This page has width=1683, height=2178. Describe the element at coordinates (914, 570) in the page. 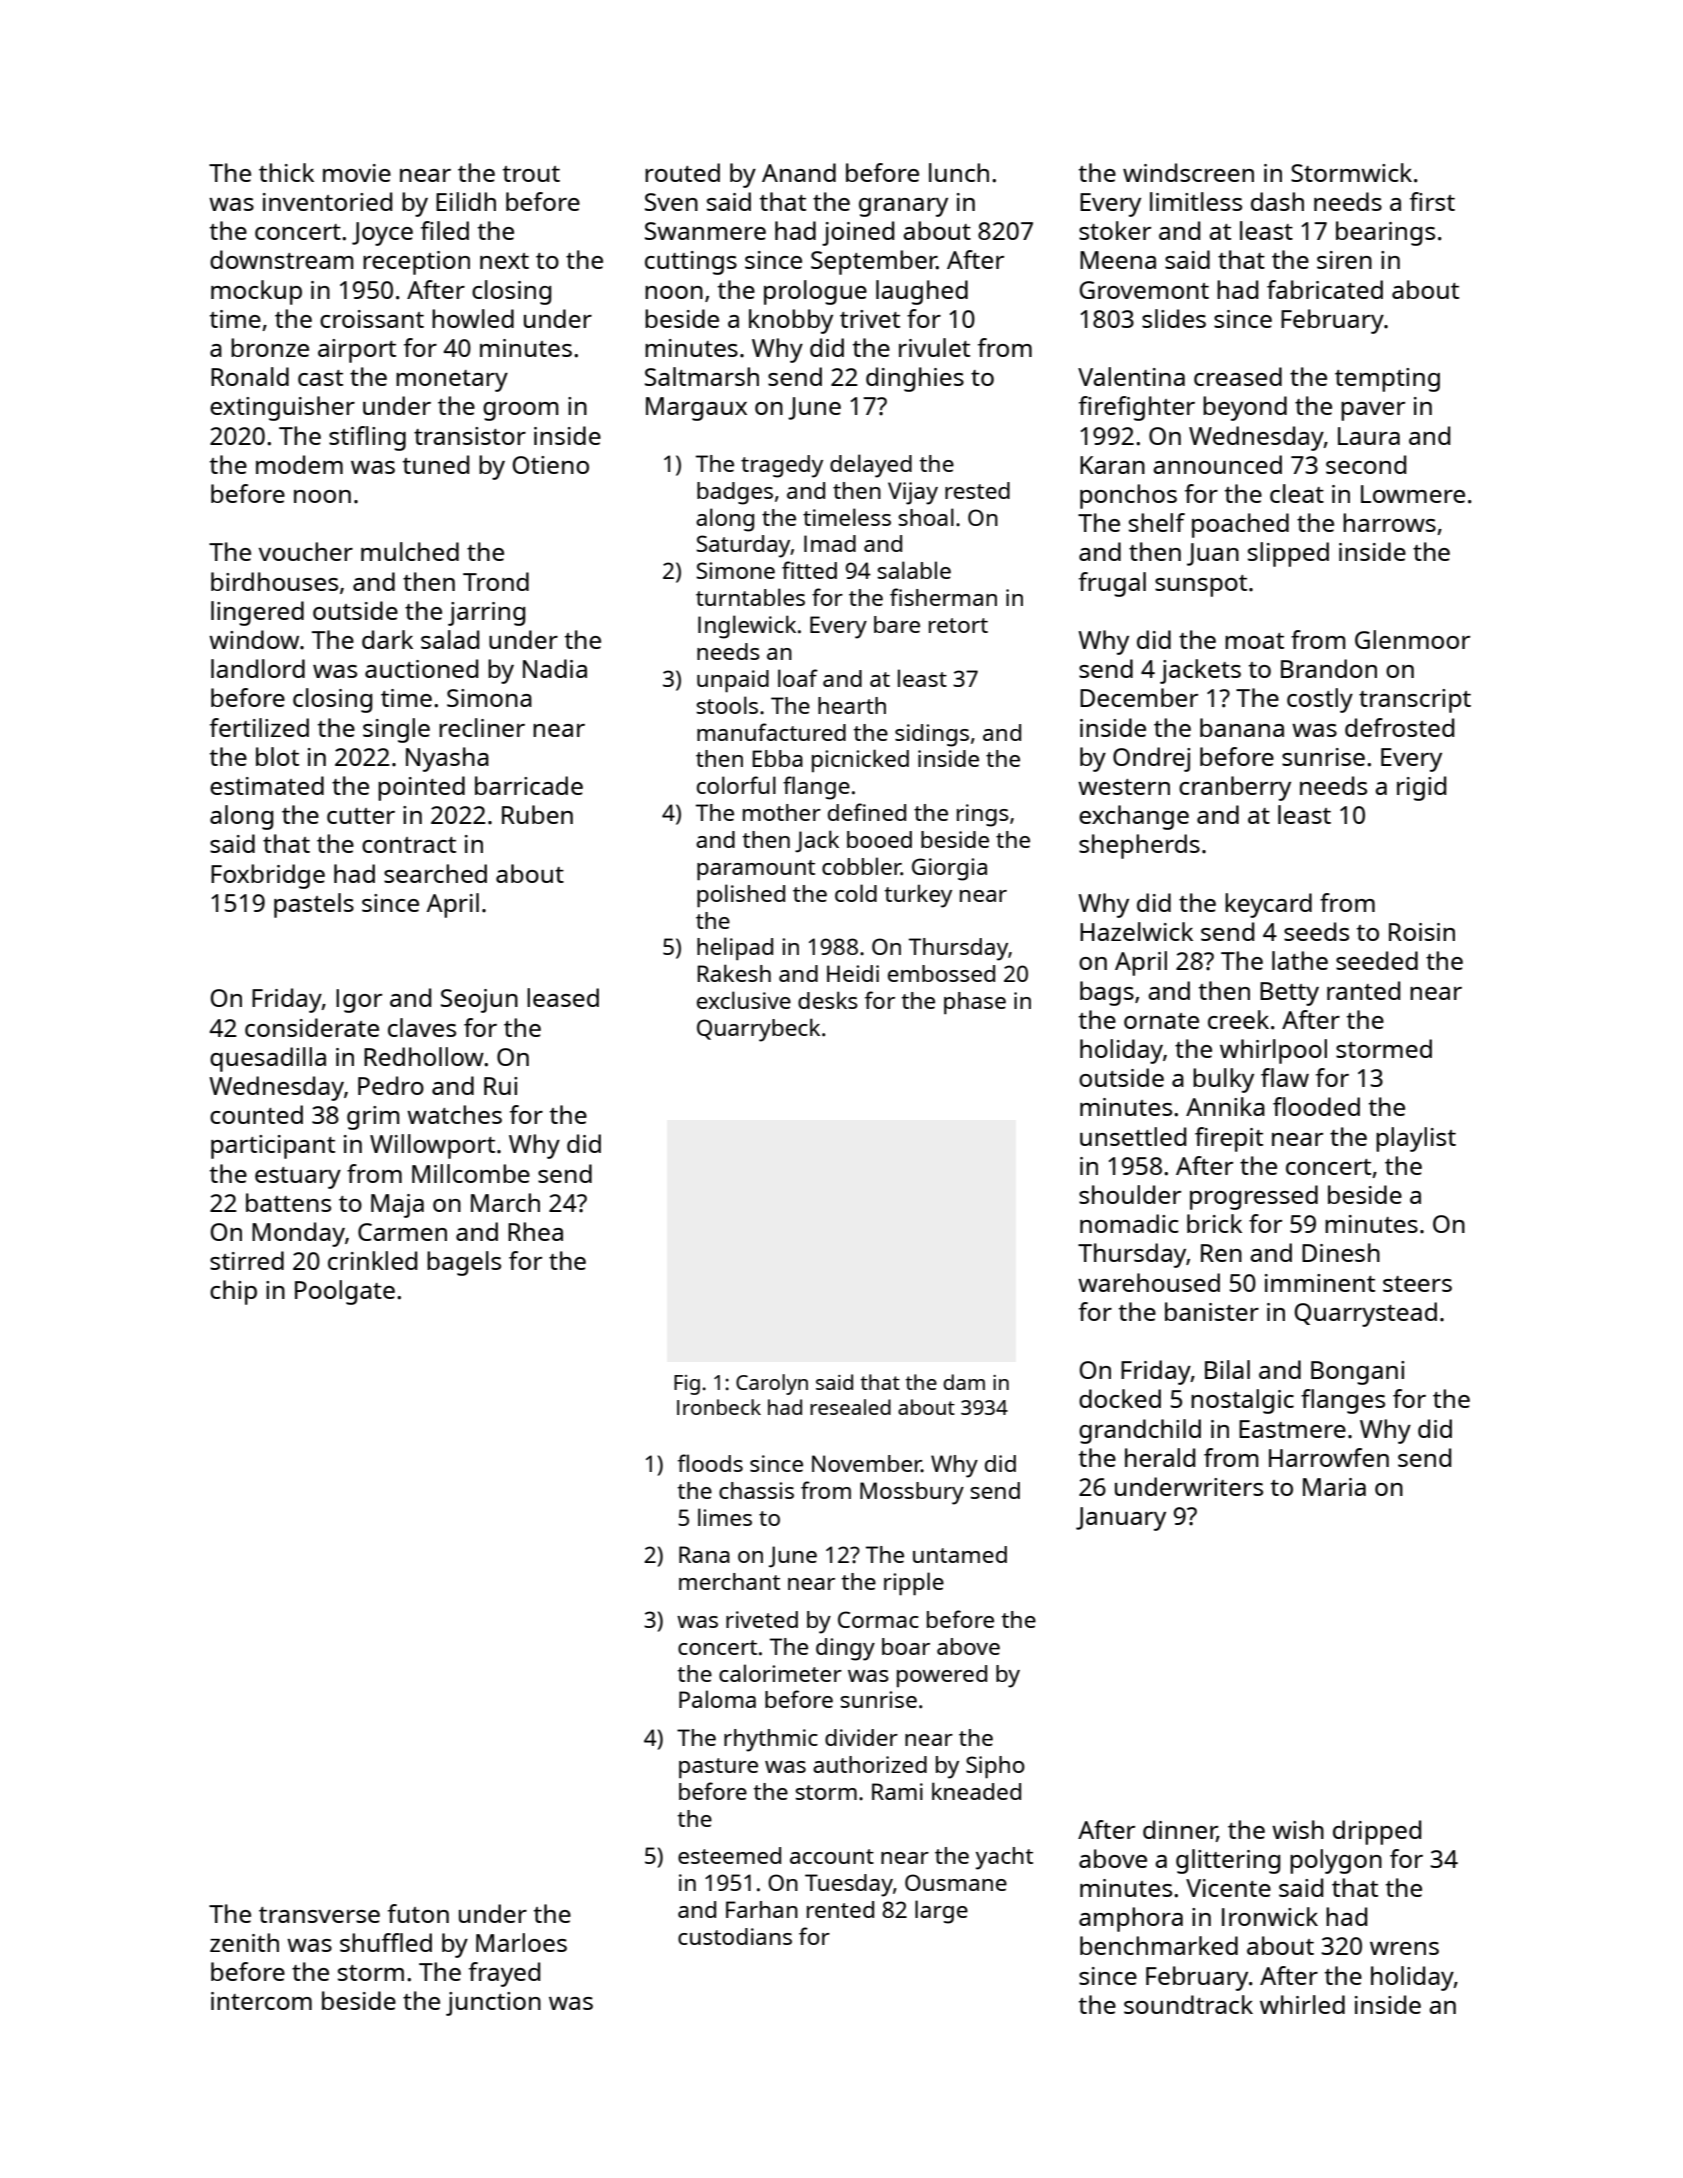

I see `salable` at that location.
